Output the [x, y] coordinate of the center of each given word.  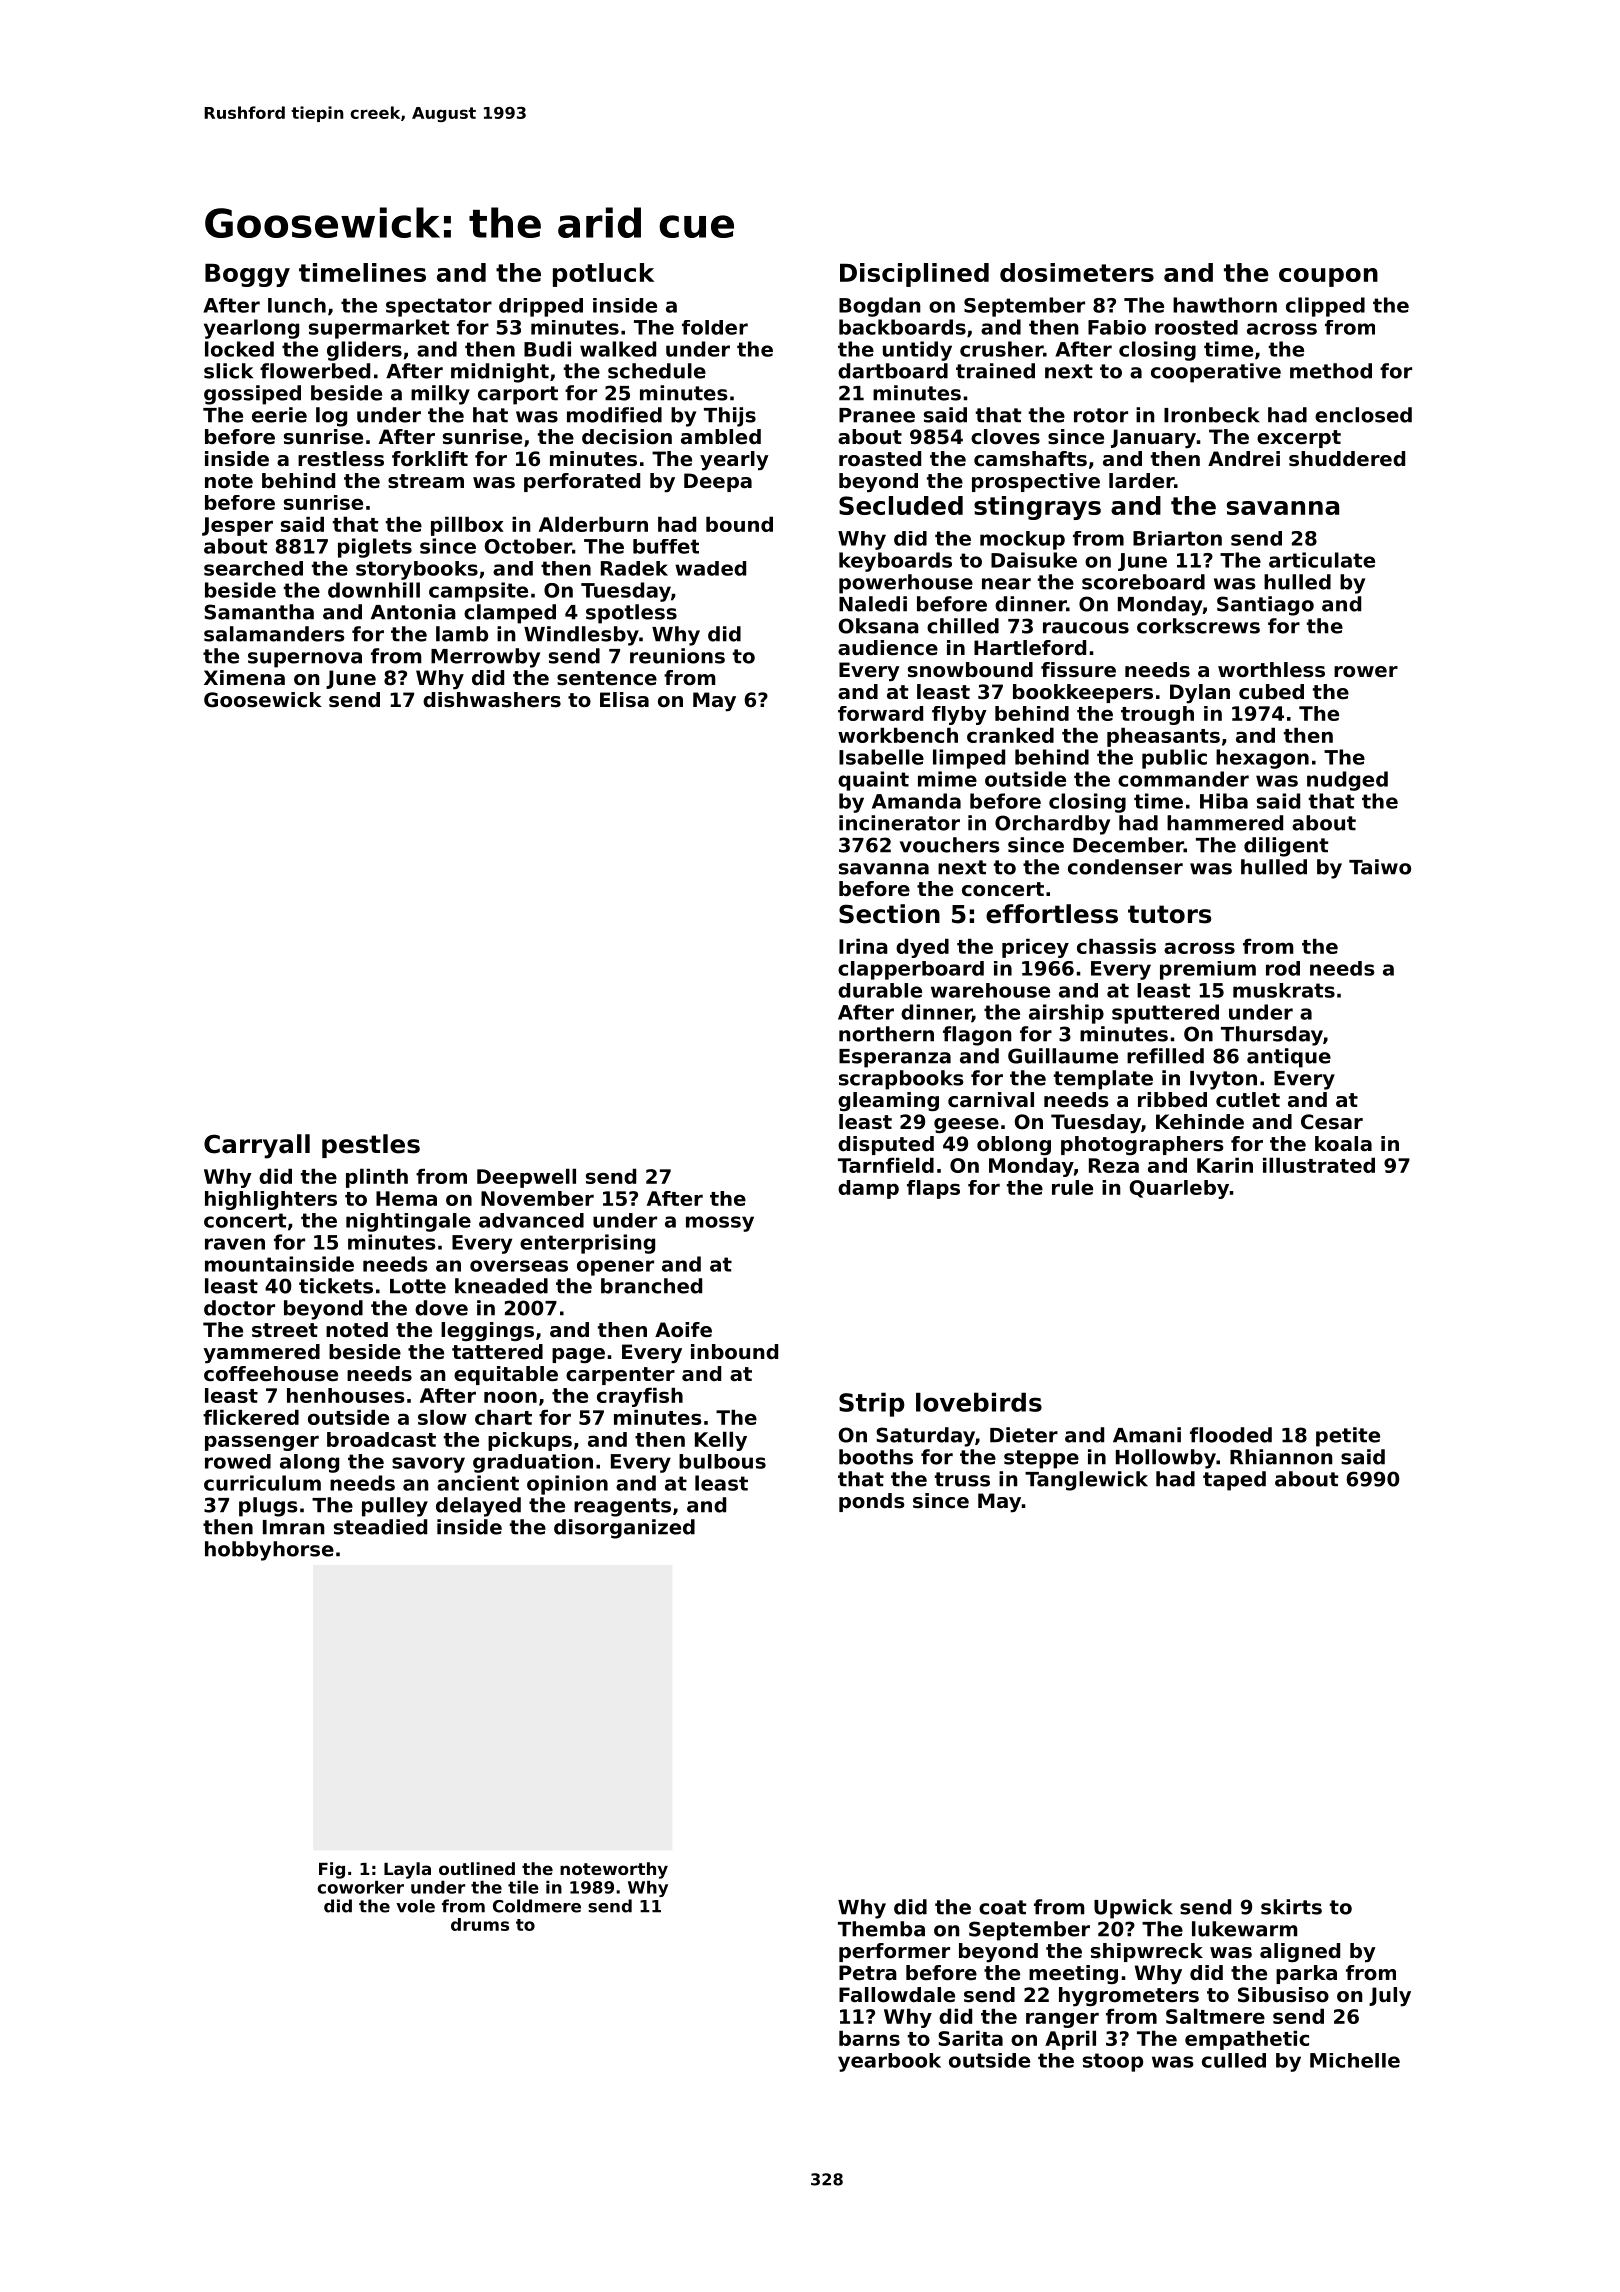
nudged [1347, 781]
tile [523, 1887]
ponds [872, 1502]
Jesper [237, 526]
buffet [666, 546]
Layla [407, 1870]
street [285, 1330]
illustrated [1319, 1165]
